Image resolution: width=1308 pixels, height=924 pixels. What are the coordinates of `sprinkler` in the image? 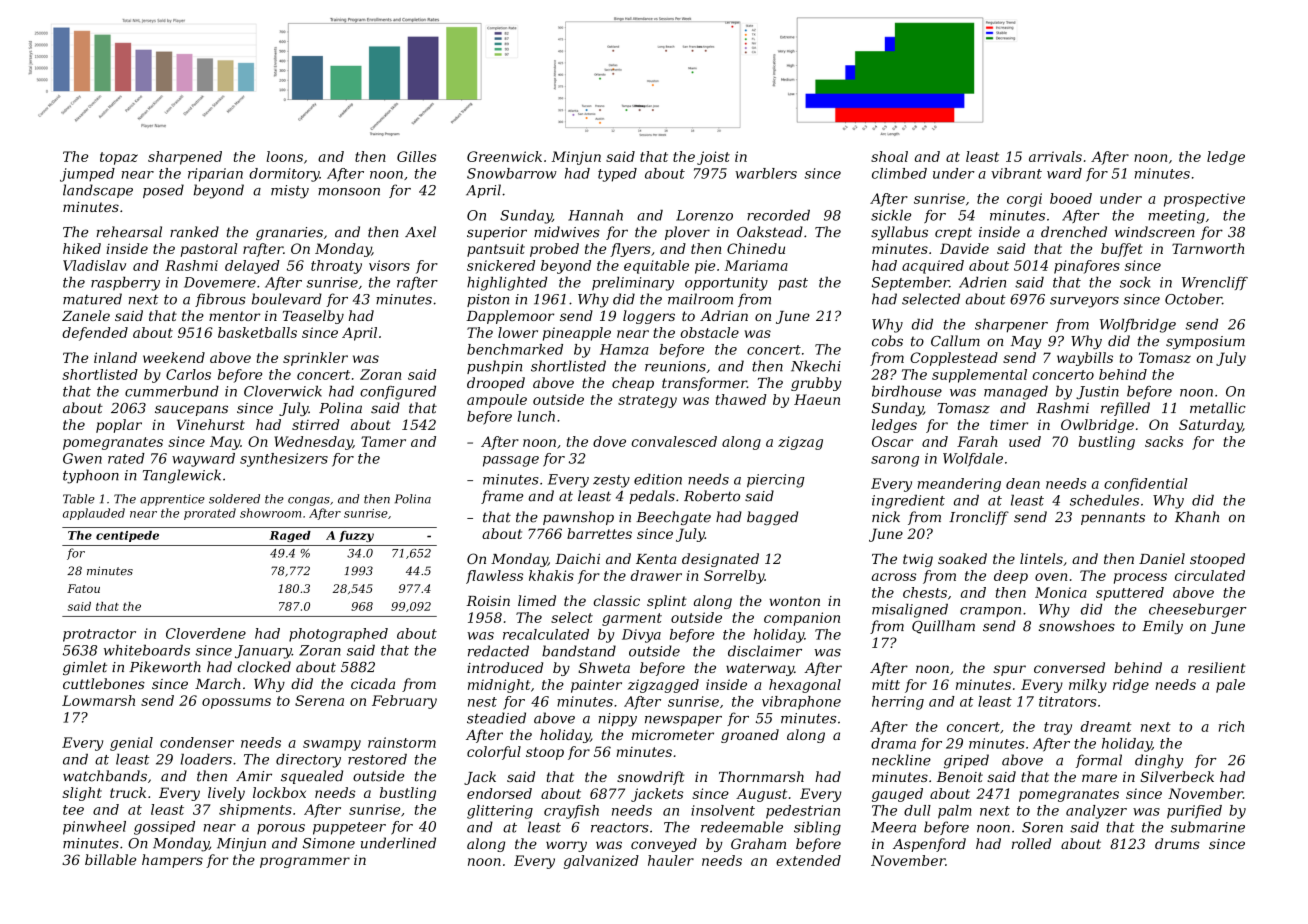 It's located at (315, 359).
